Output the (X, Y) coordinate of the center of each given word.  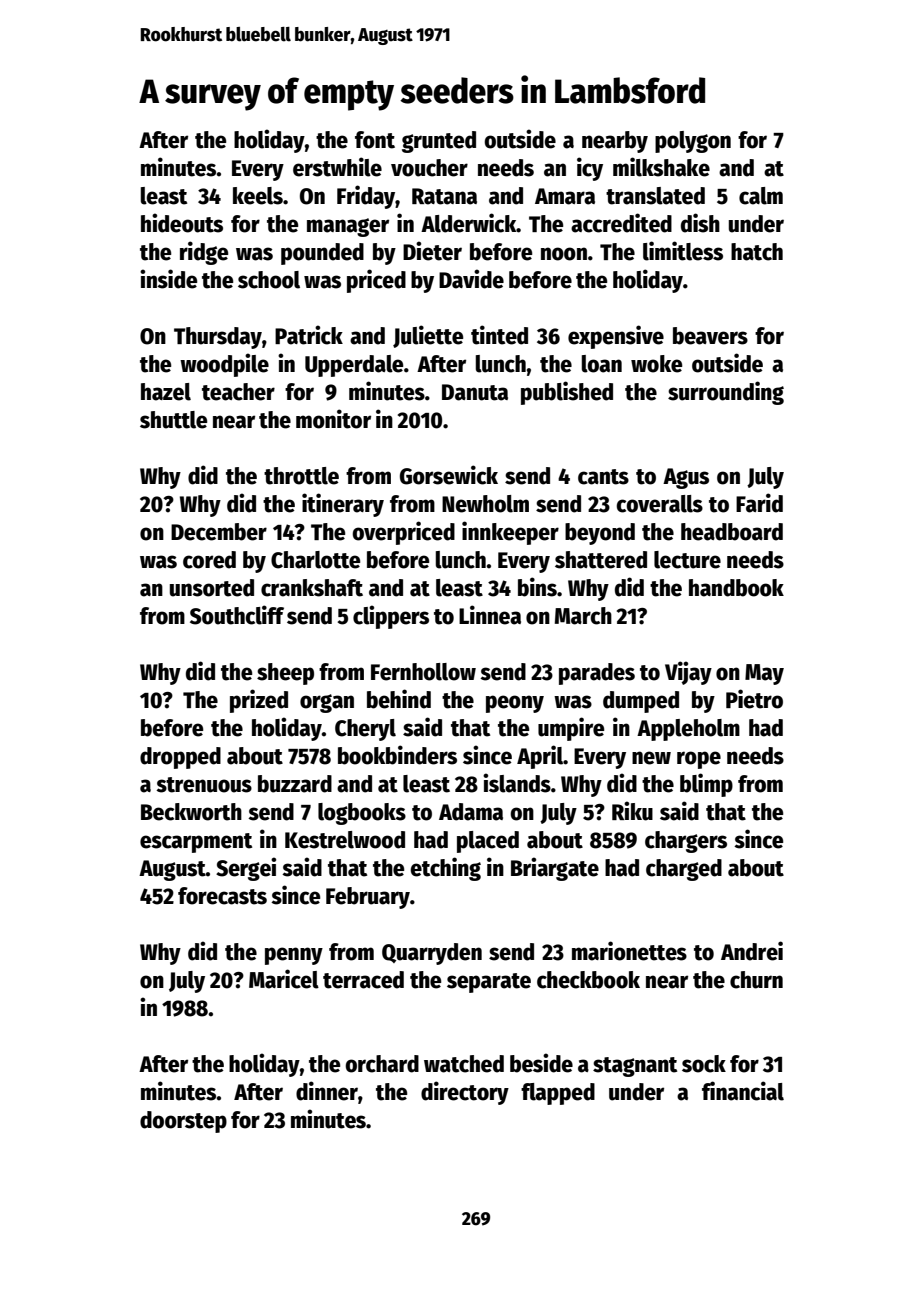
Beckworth (191, 812)
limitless (683, 251)
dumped (641, 702)
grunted (439, 142)
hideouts (182, 223)
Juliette (428, 336)
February (368, 898)
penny (294, 956)
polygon (693, 142)
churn (756, 980)
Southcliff (237, 615)
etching (445, 869)
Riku (632, 811)
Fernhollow (423, 672)
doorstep (183, 1122)
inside (168, 279)
